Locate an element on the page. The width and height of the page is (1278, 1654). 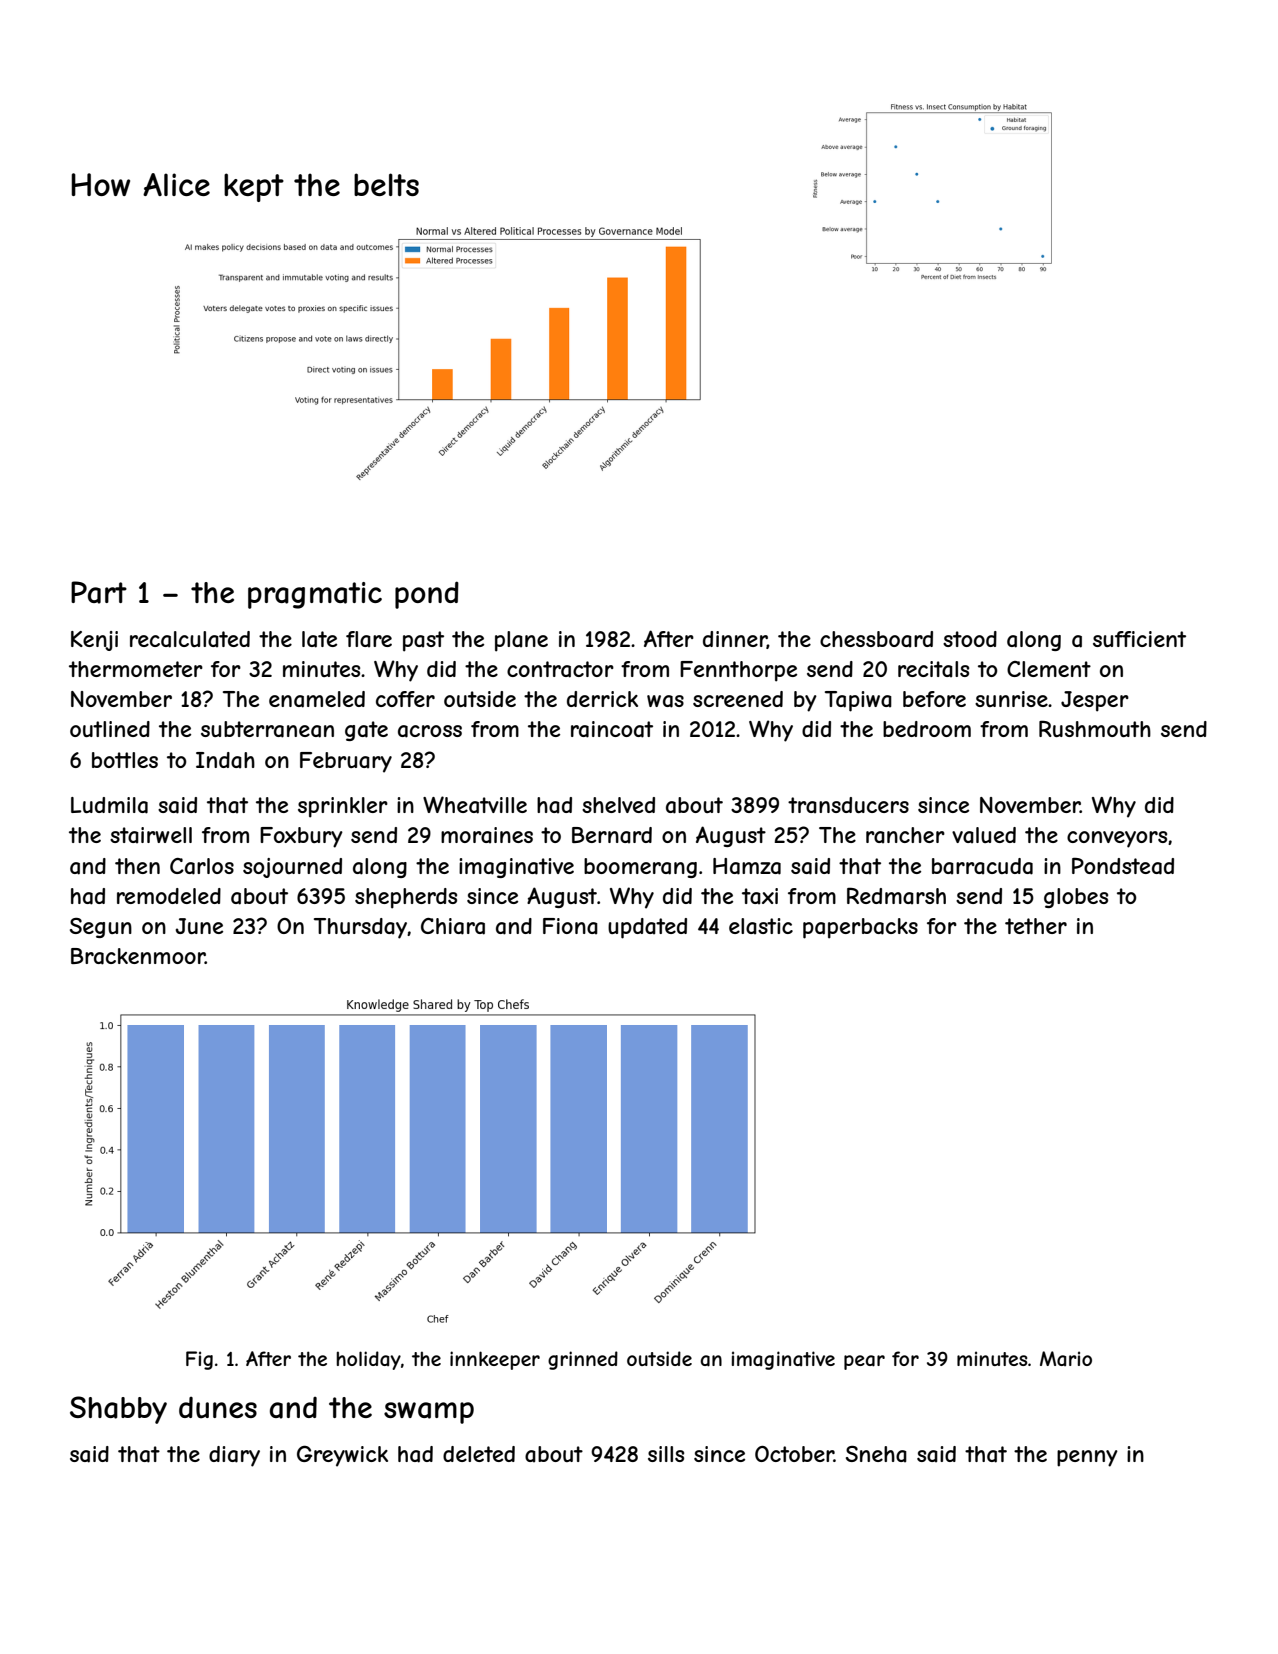
flare is located at coordinates (369, 639).
